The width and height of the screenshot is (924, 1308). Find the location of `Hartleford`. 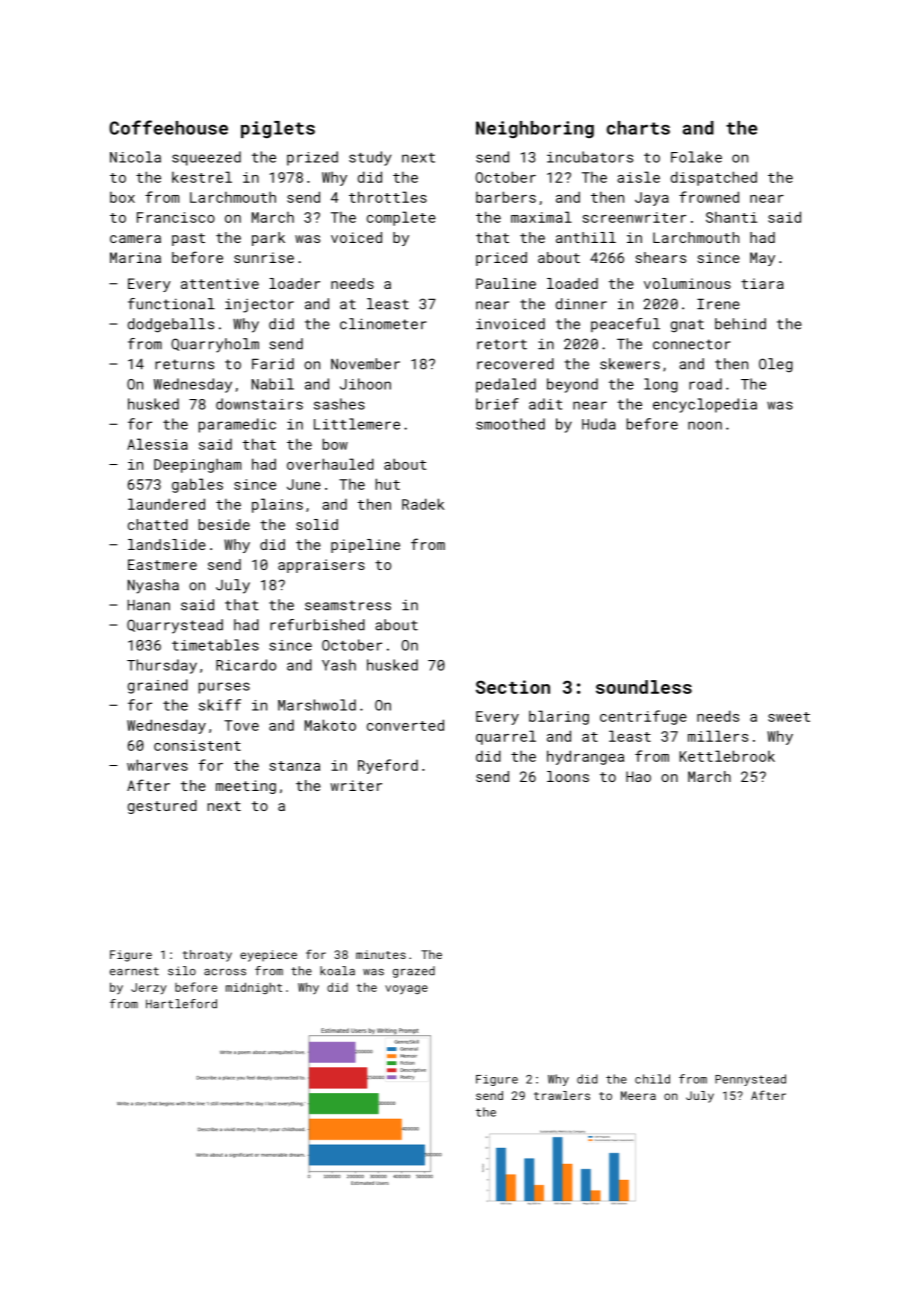

Hartleford is located at coordinates (181, 1004).
